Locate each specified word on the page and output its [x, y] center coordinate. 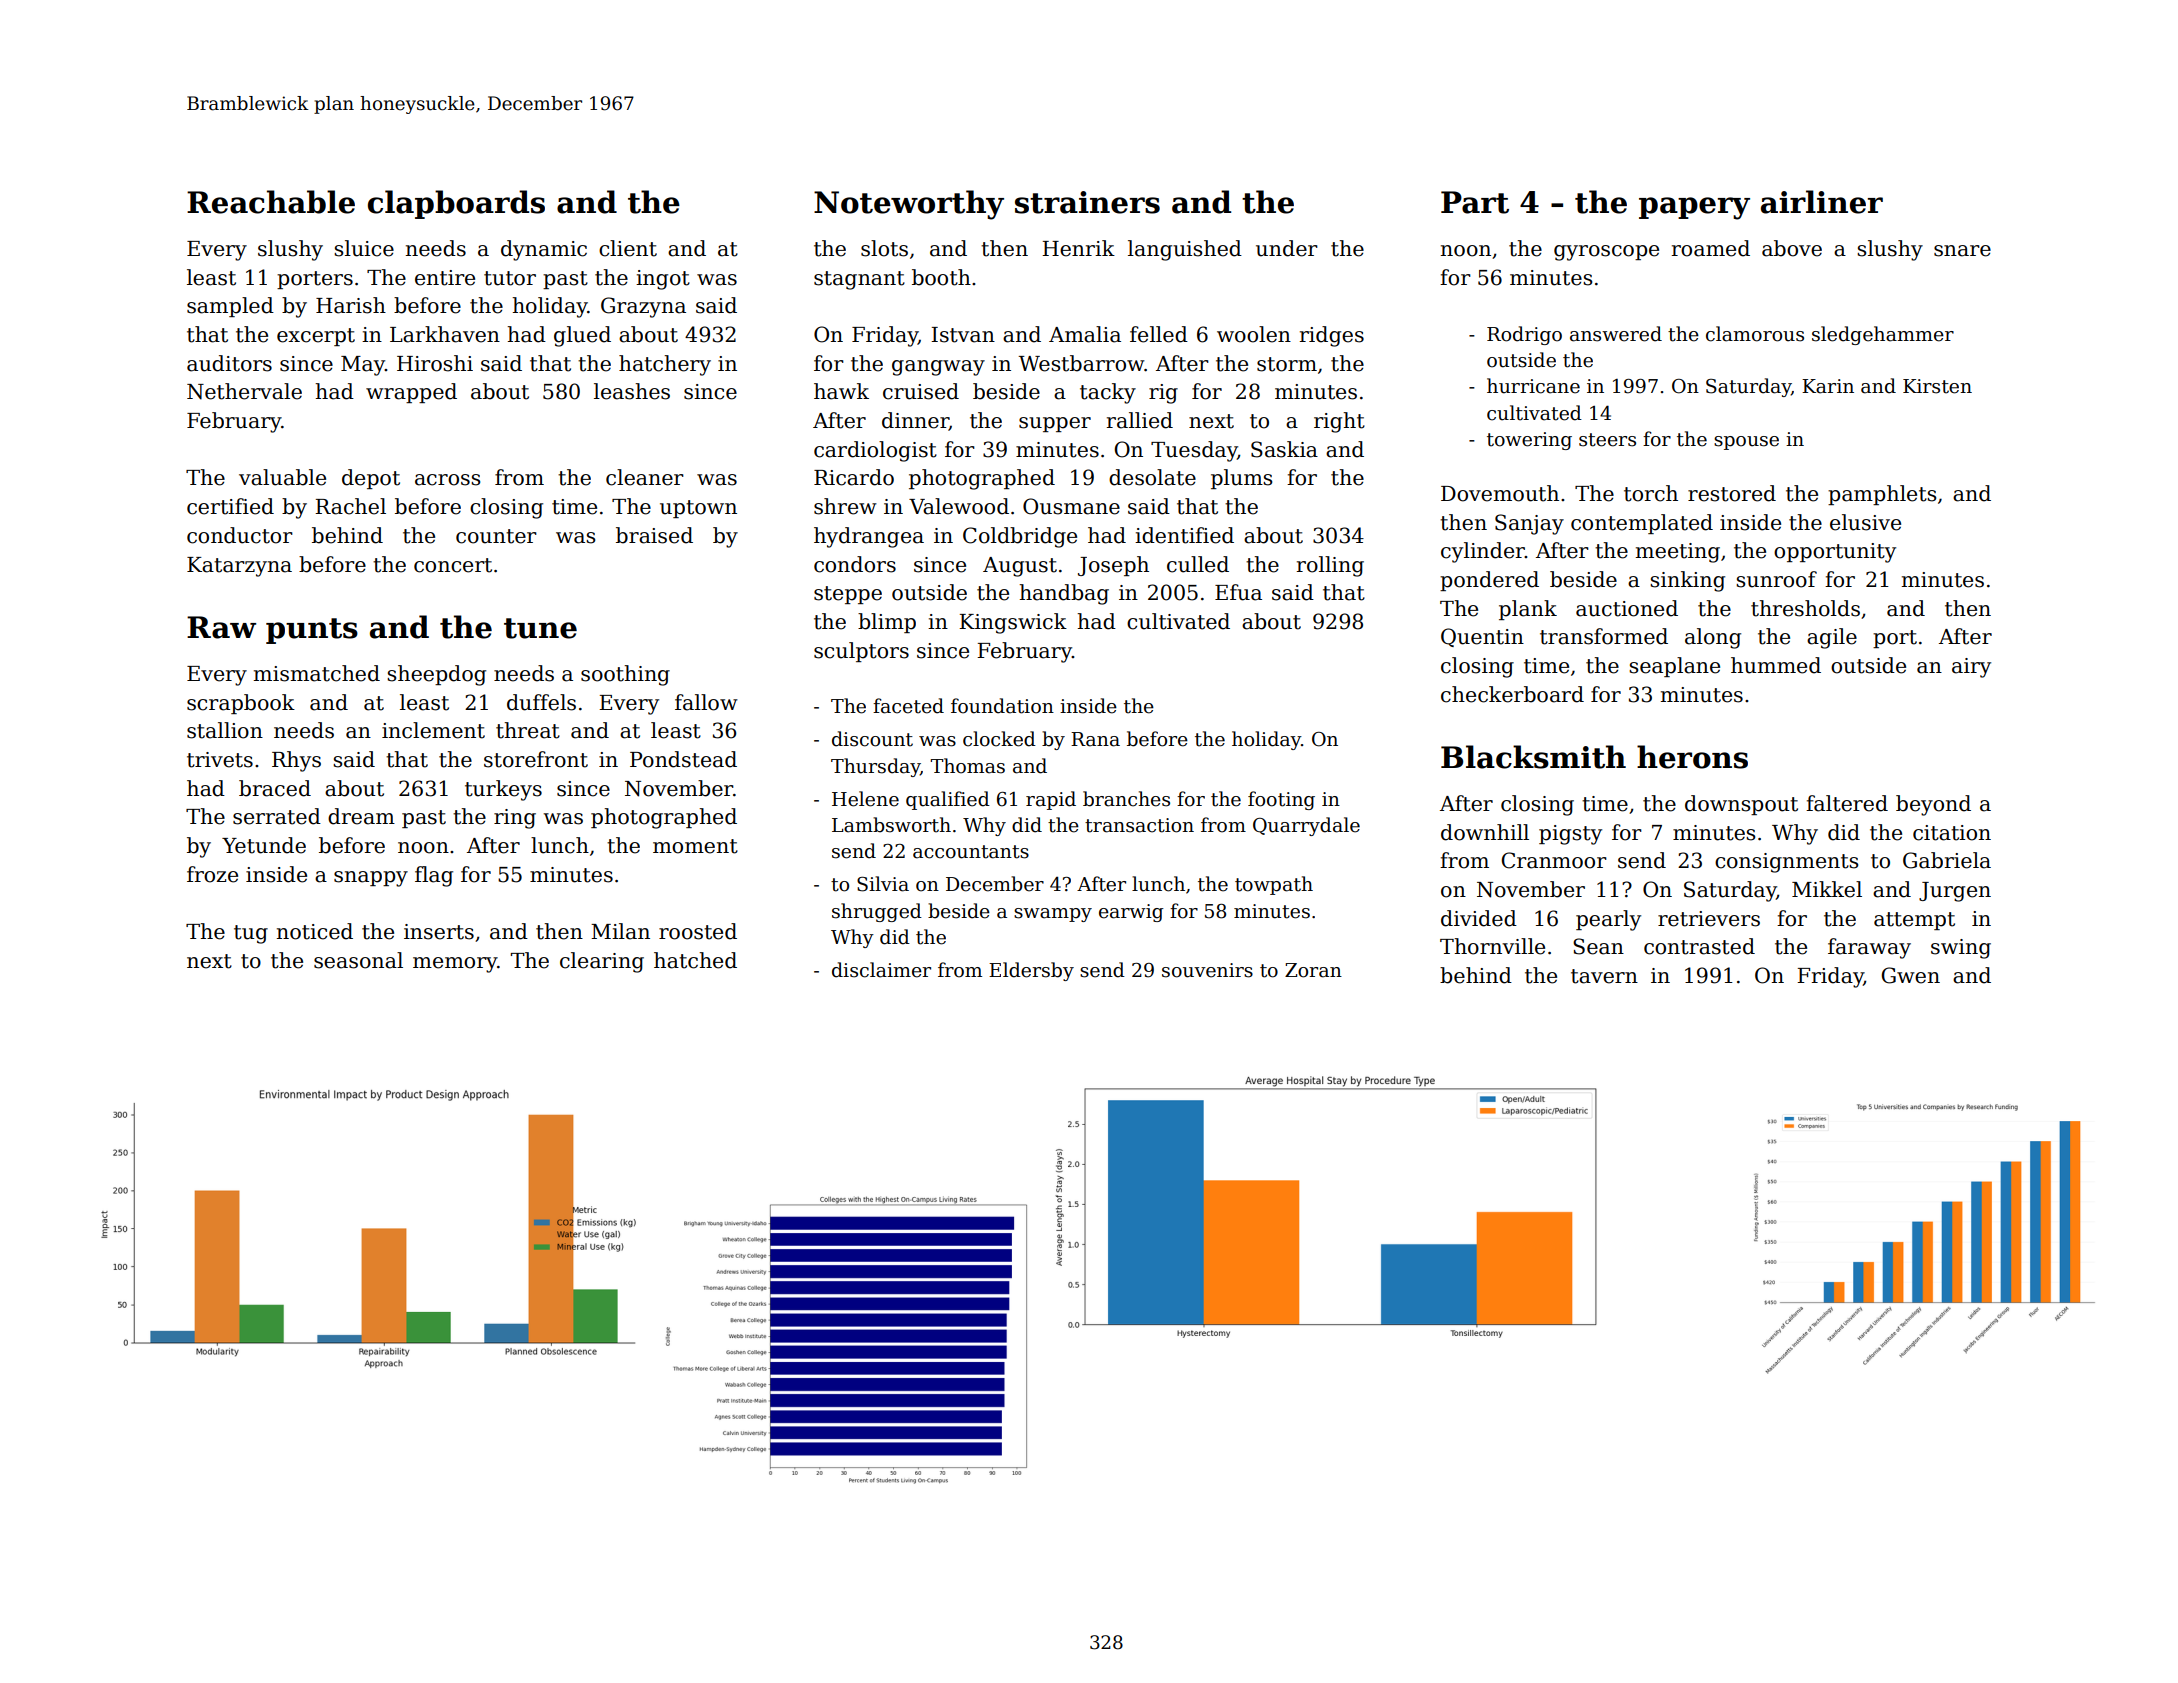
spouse [1746, 443]
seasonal [358, 960]
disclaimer [881, 970]
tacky [1108, 393]
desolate [1152, 477]
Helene [865, 799]
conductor [240, 535]
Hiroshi [435, 363]
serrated [277, 816]
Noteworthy [909, 205]
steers [1607, 440]
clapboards [456, 204]
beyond [1933, 805]
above [1792, 248]
